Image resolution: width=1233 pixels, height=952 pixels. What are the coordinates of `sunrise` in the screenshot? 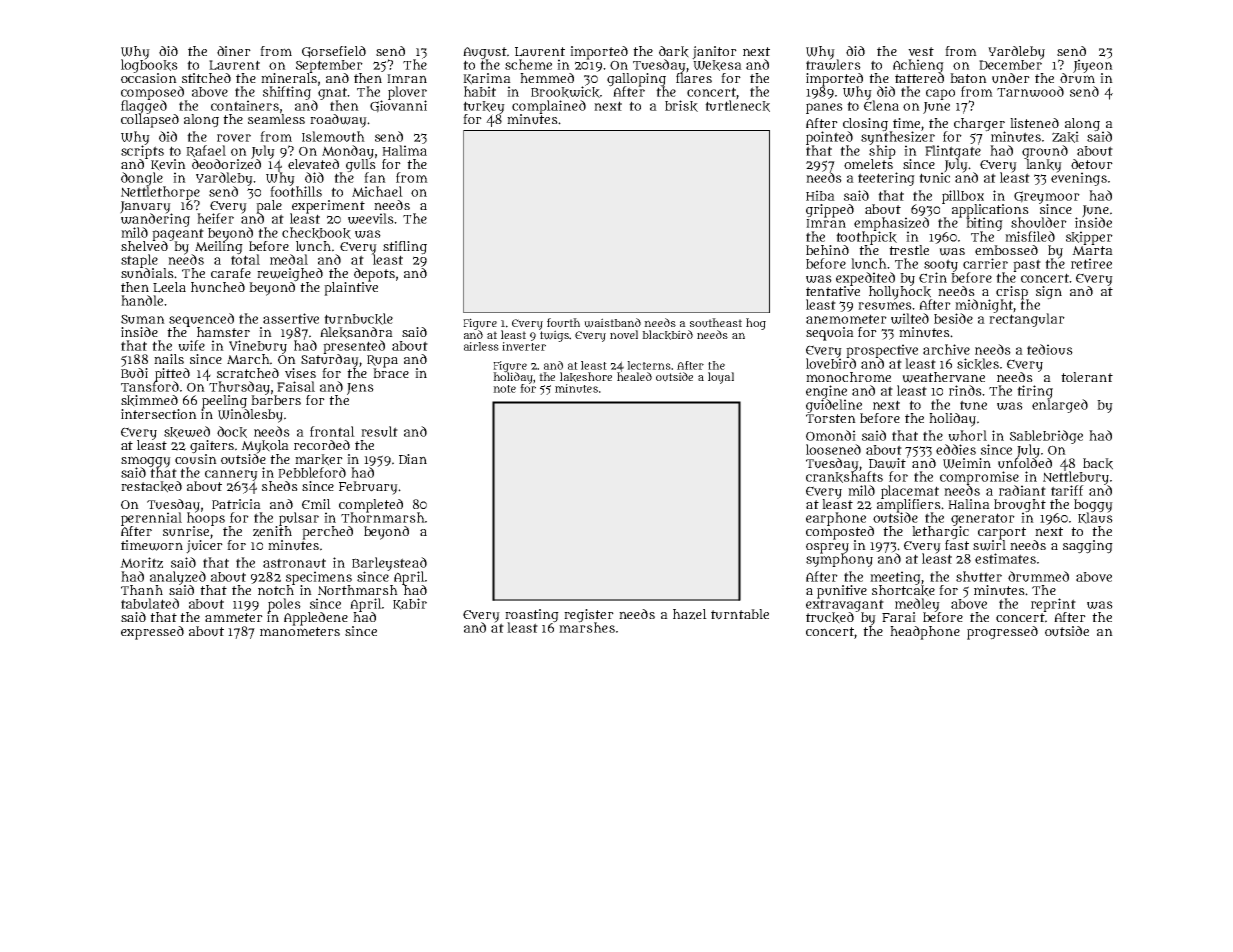 It's located at (186, 531).
